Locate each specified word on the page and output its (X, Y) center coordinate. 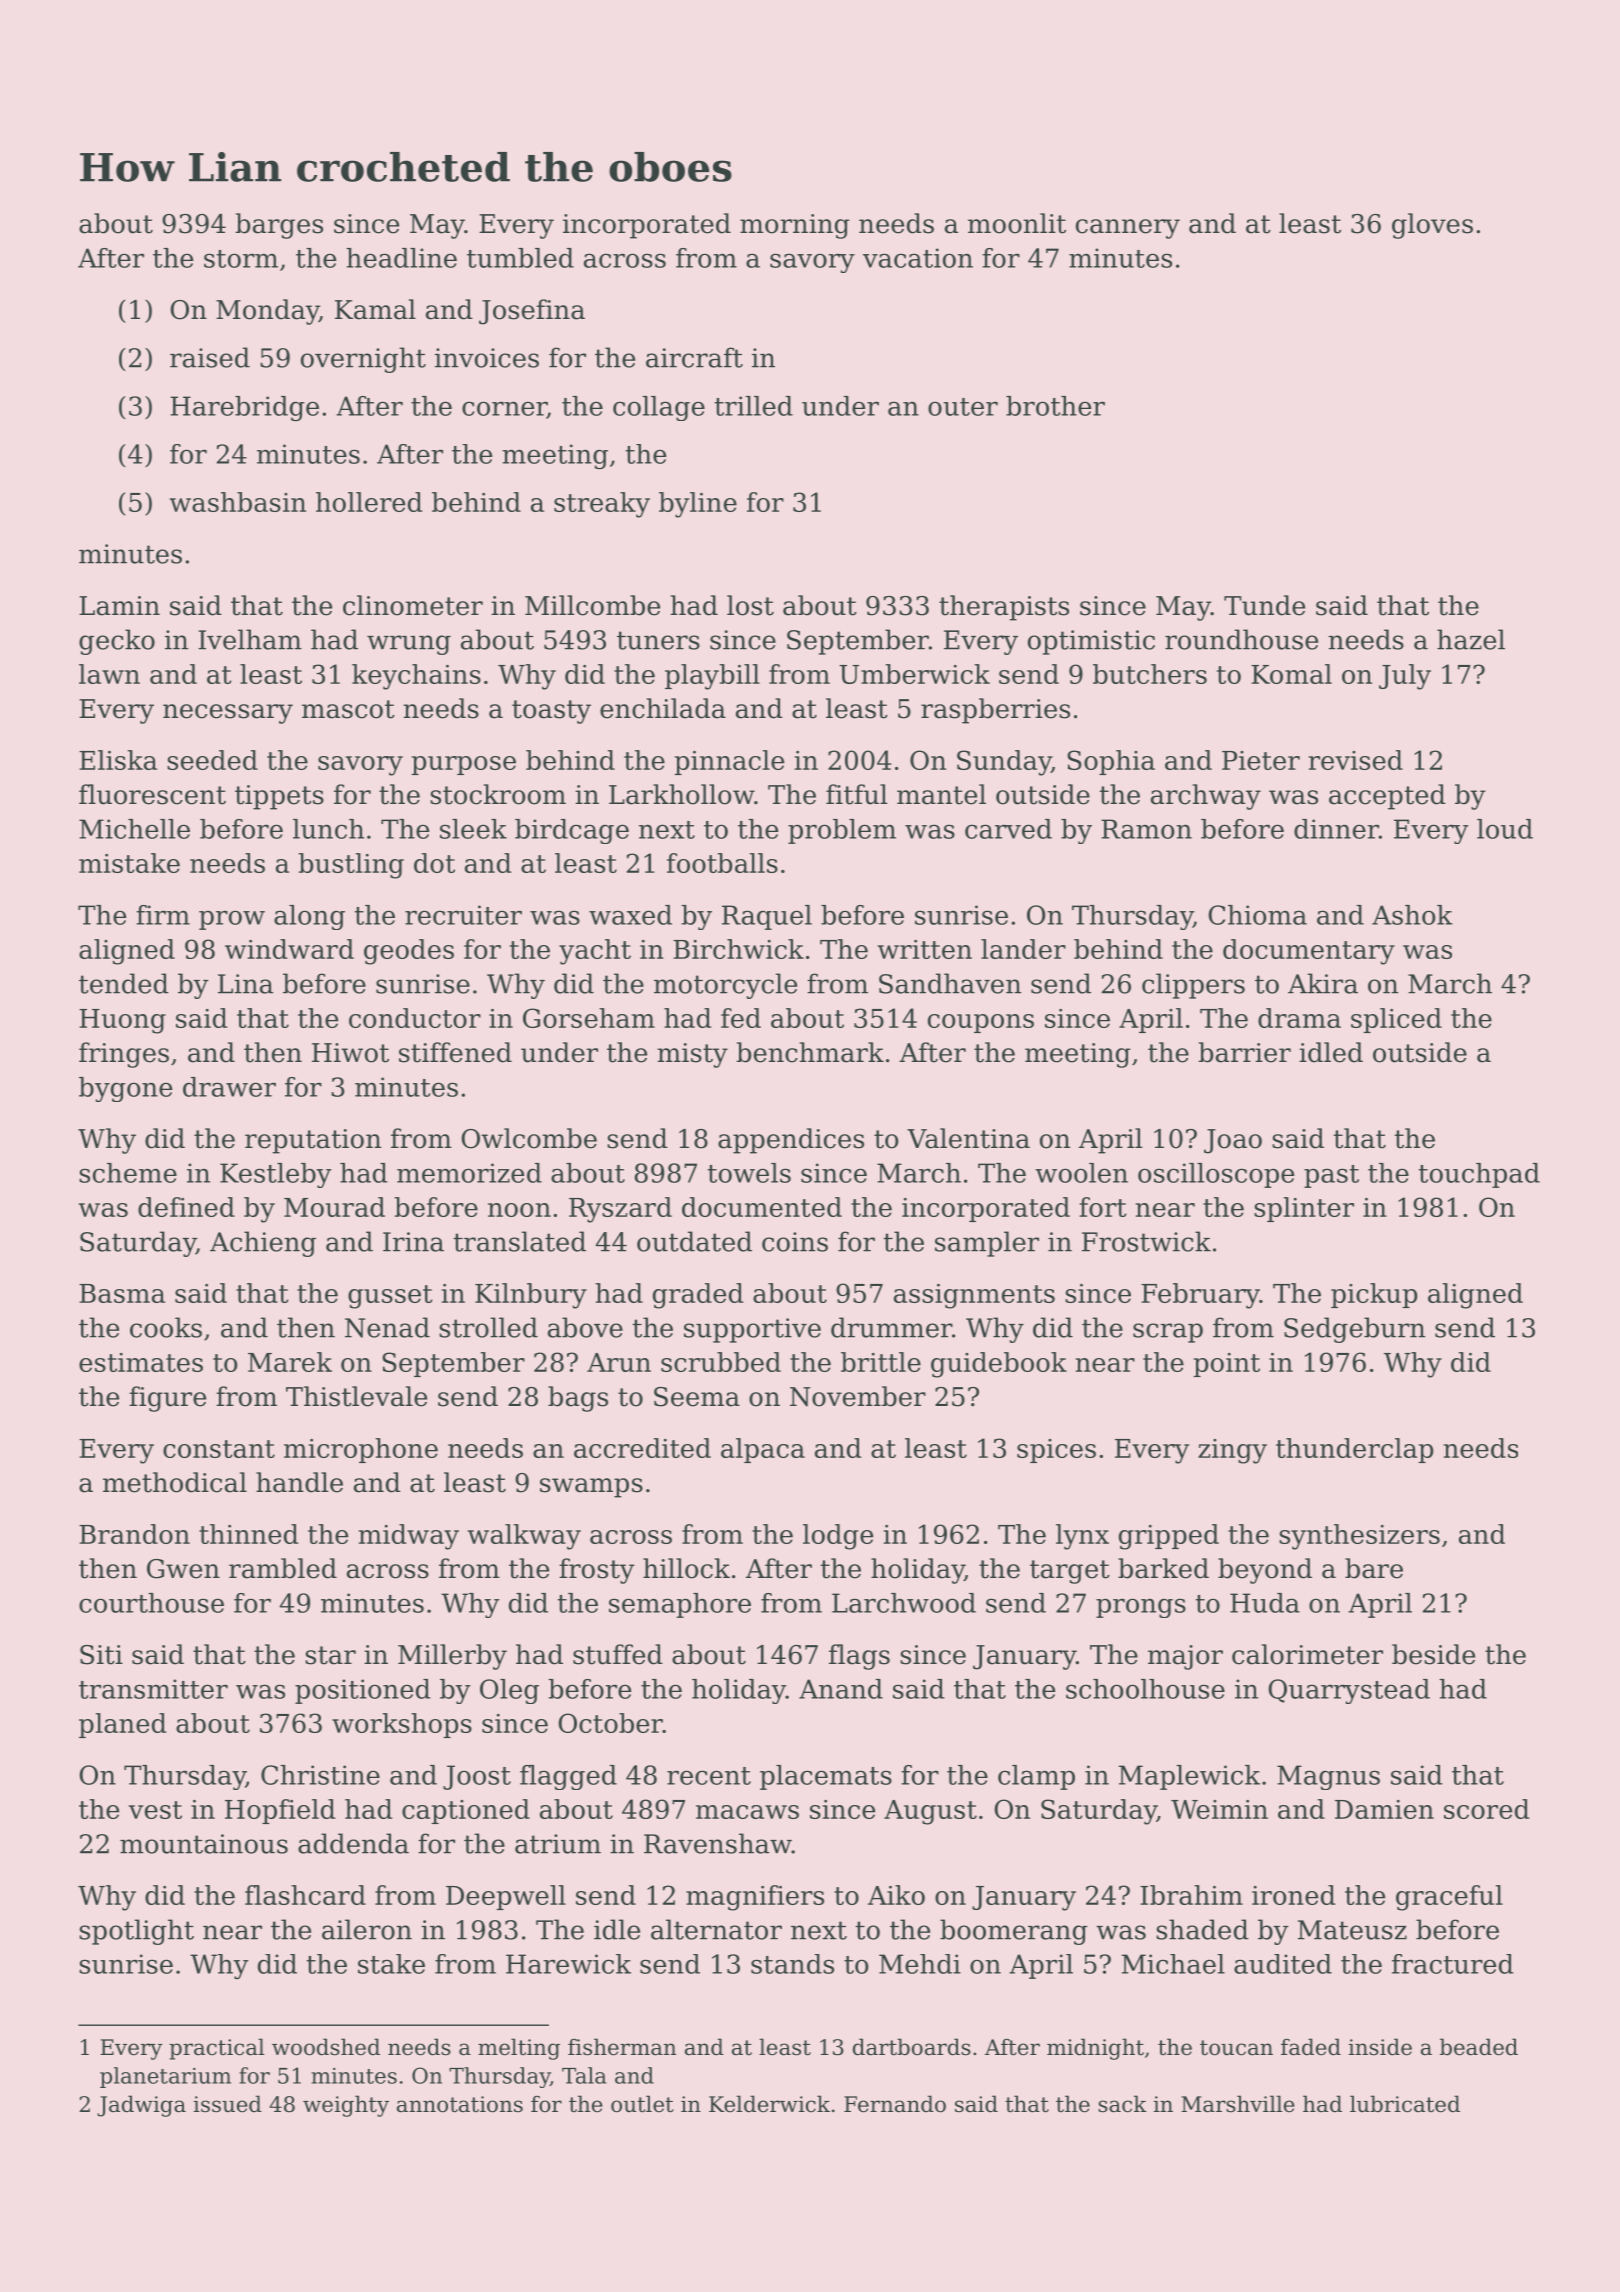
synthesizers (1359, 1537)
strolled (488, 1327)
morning (795, 226)
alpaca (763, 1450)
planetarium (165, 2077)
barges (279, 226)
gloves (1432, 226)
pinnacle (729, 762)
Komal (1291, 674)
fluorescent (152, 794)
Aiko (896, 1895)
